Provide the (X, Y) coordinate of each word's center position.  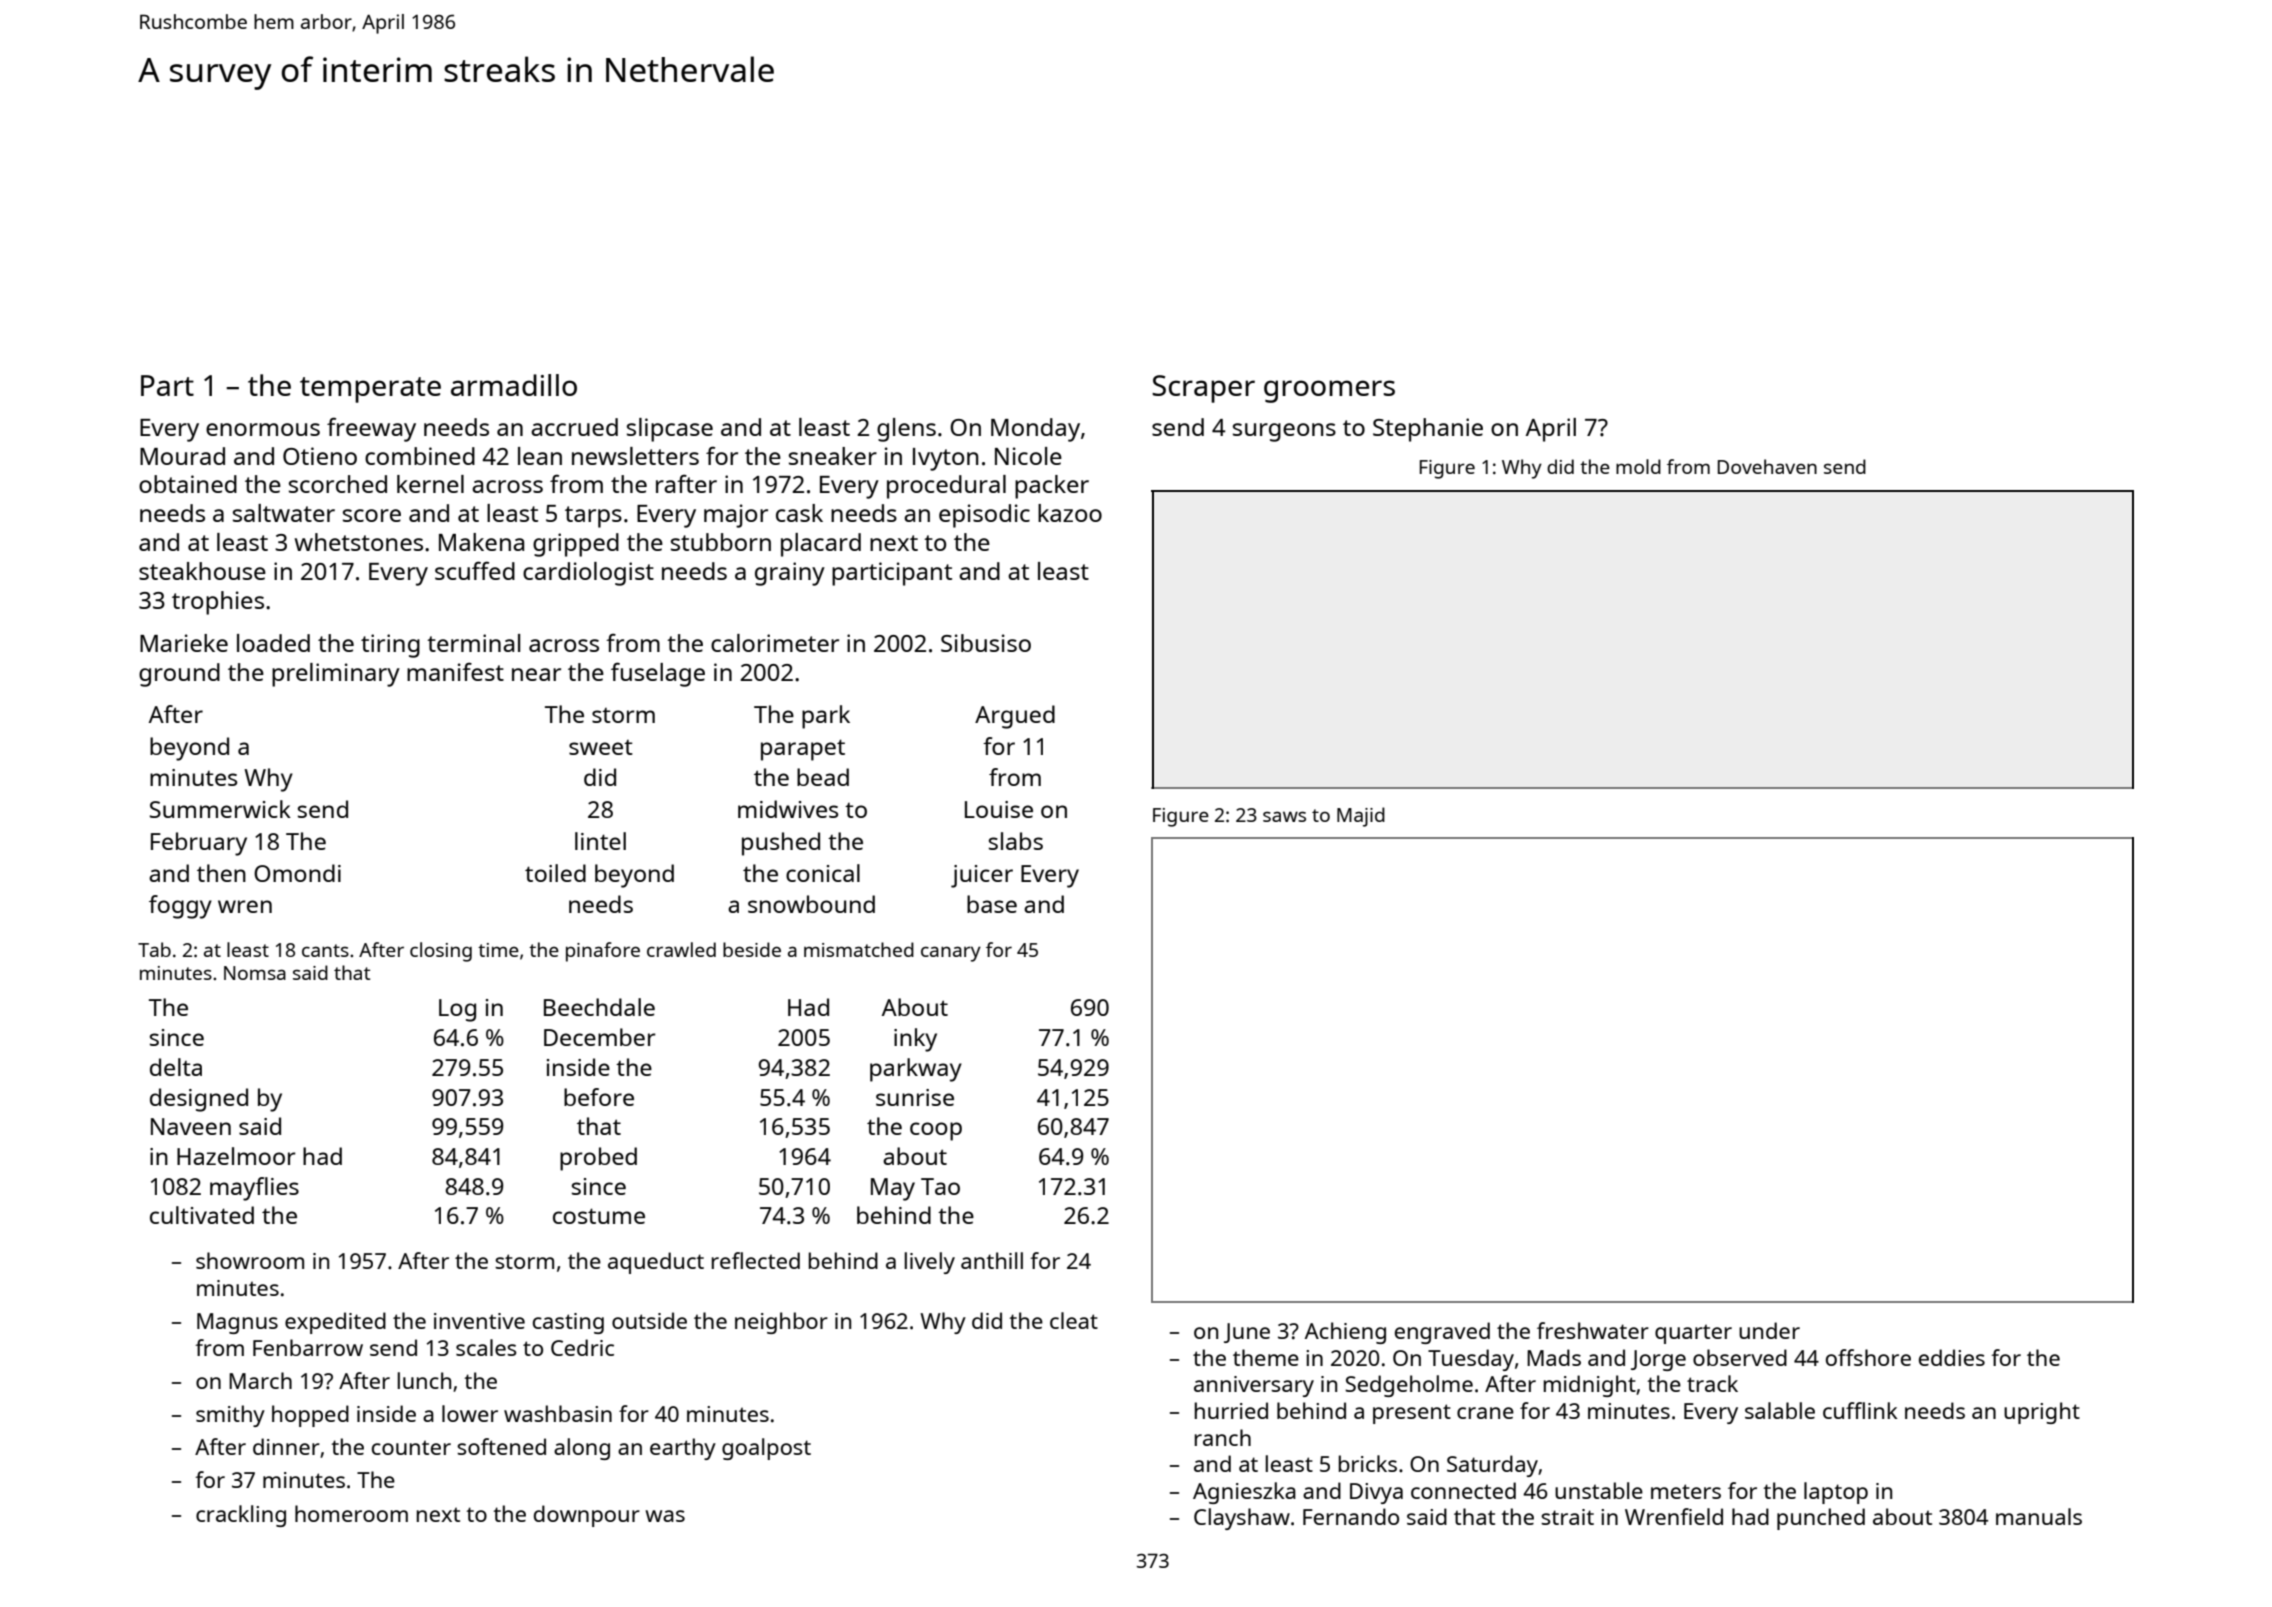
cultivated (202, 1215)
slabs (1016, 841)
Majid (1361, 817)
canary (951, 954)
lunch (424, 1380)
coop (936, 1131)
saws (1284, 816)
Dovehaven (1767, 466)
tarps (593, 517)
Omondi (297, 873)
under (1769, 1330)
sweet (601, 747)
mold (1638, 466)
